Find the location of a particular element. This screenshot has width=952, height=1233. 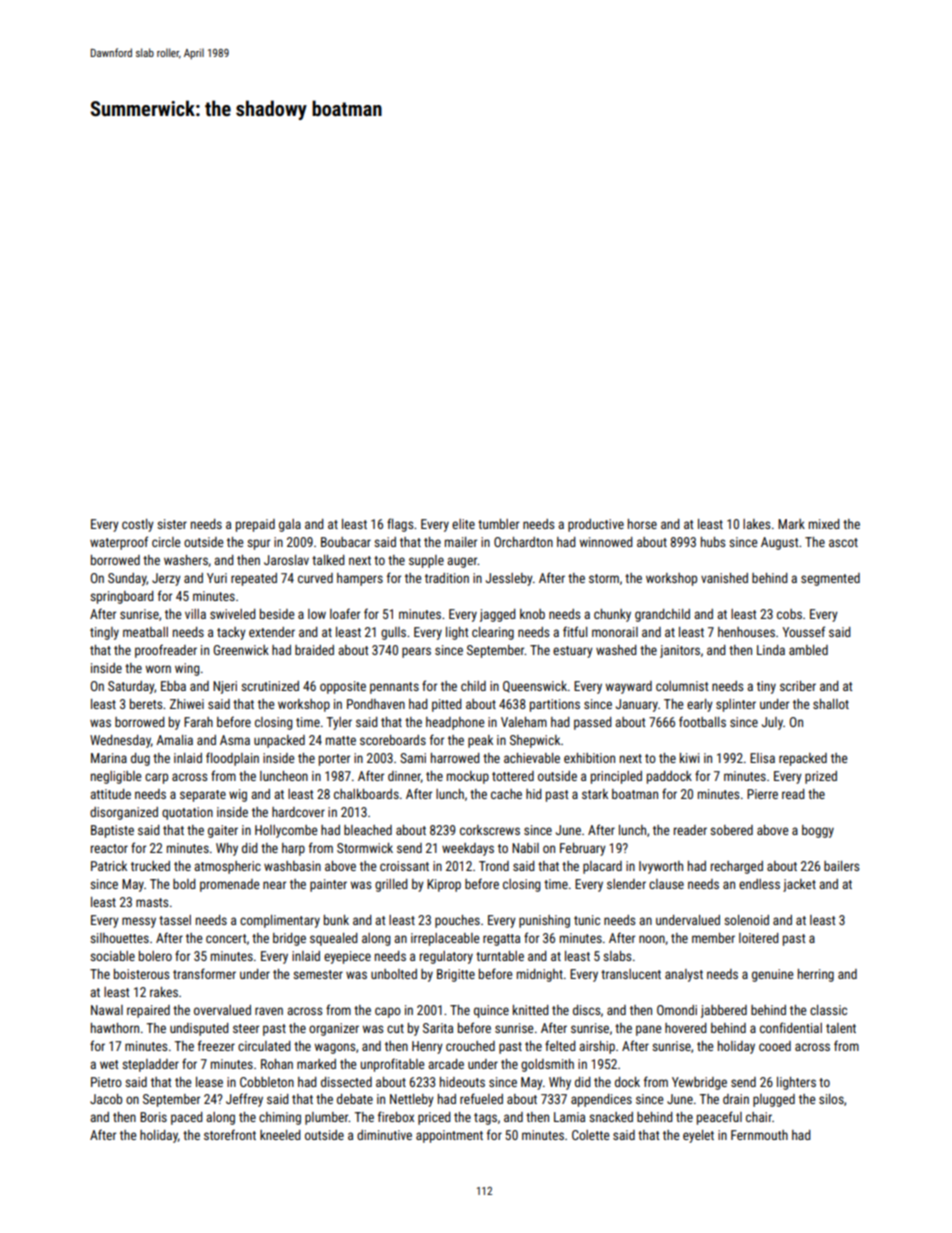

Saturday is located at coordinates (131, 687).
